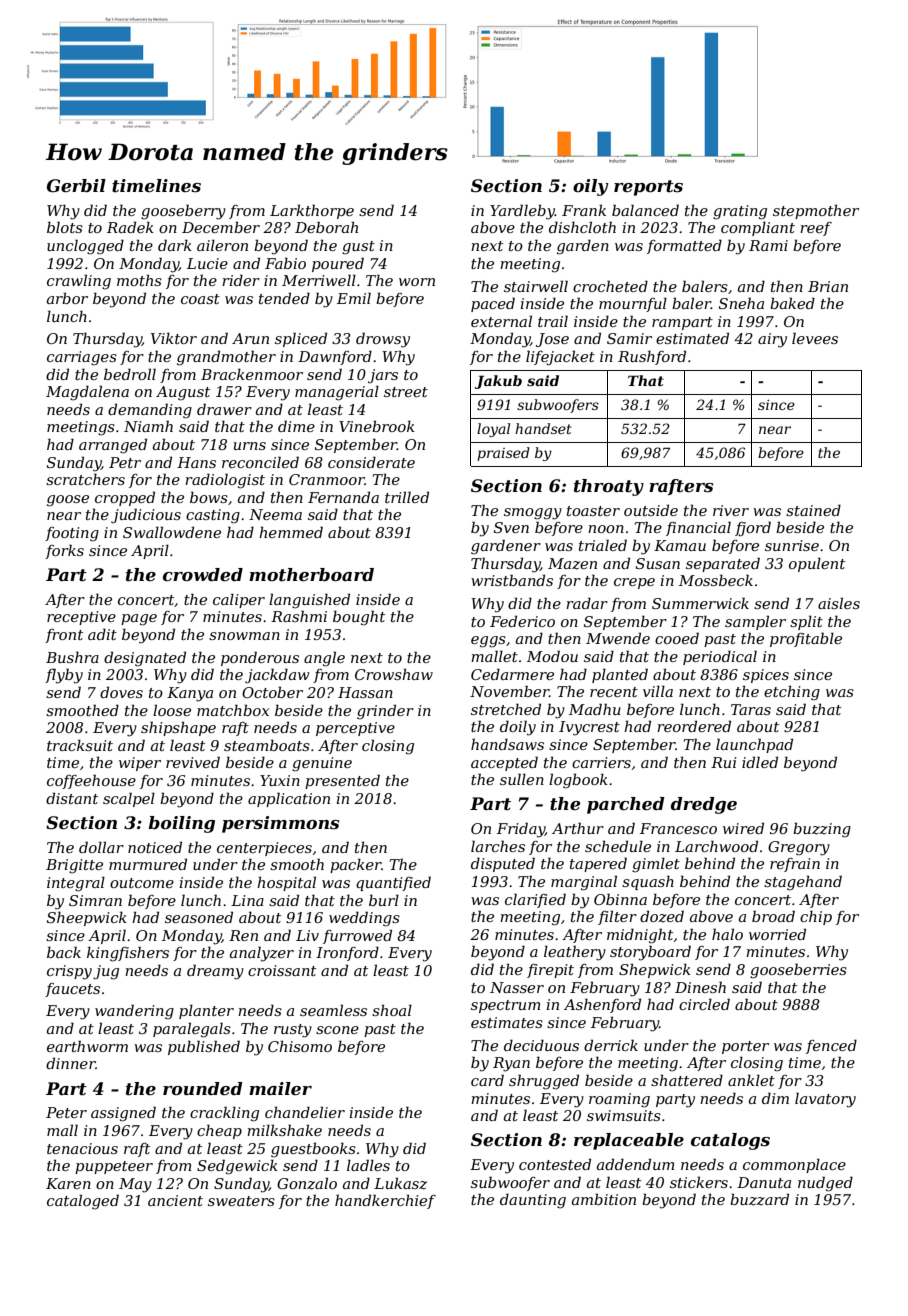 This screenshot has height=1316, width=908. What do you see at coordinates (648, 188) in the screenshot?
I see `reports` at bounding box center [648, 188].
